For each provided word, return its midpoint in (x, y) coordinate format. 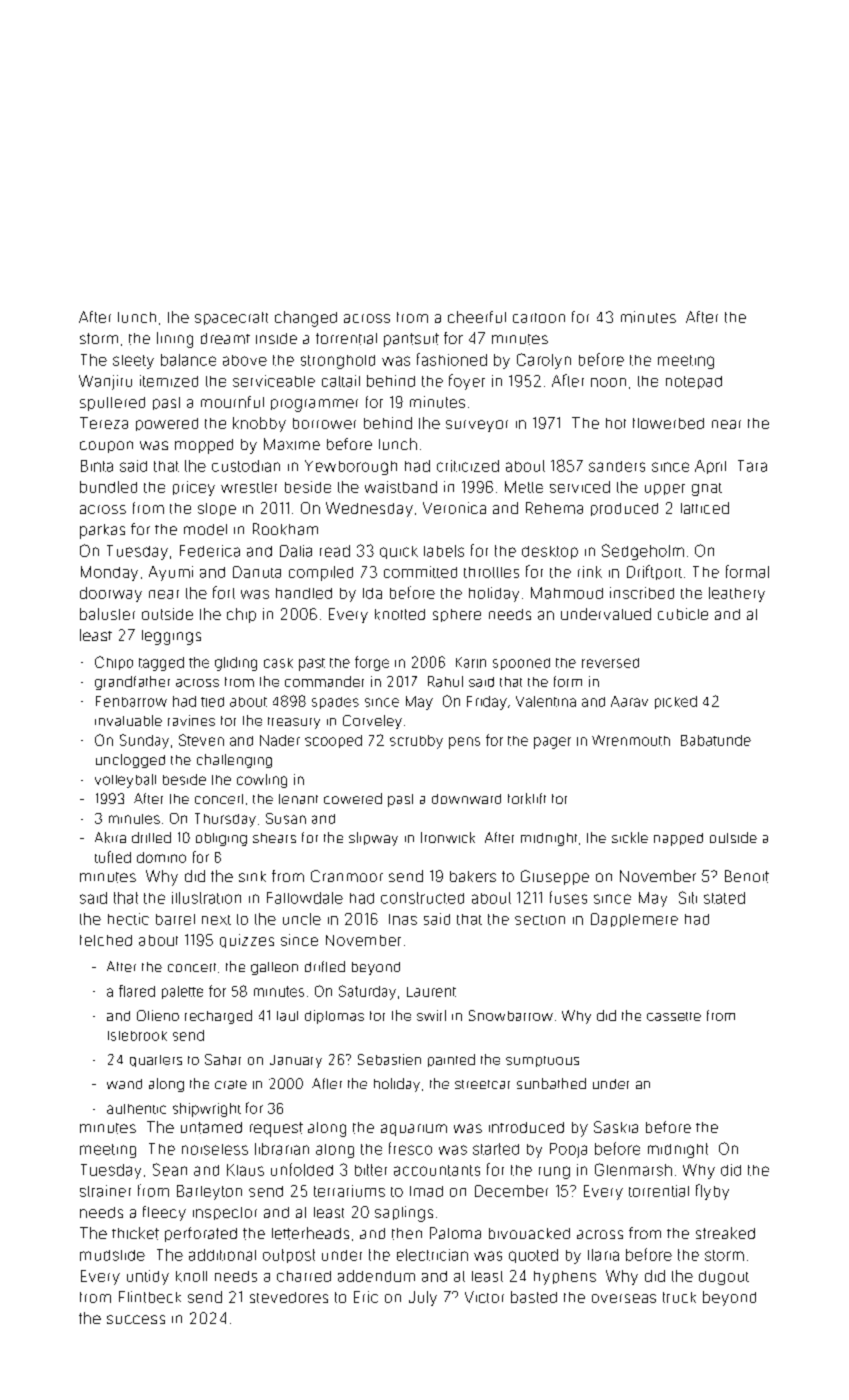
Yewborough (351, 467)
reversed (610, 663)
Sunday (144, 741)
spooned (521, 664)
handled (304, 593)
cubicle (683, 614)
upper (665, 489)
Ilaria (603, 1255)
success (136, 1319)
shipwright (207, 1110)
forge (372, 663)
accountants (437, 1170)
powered (167, 424)
